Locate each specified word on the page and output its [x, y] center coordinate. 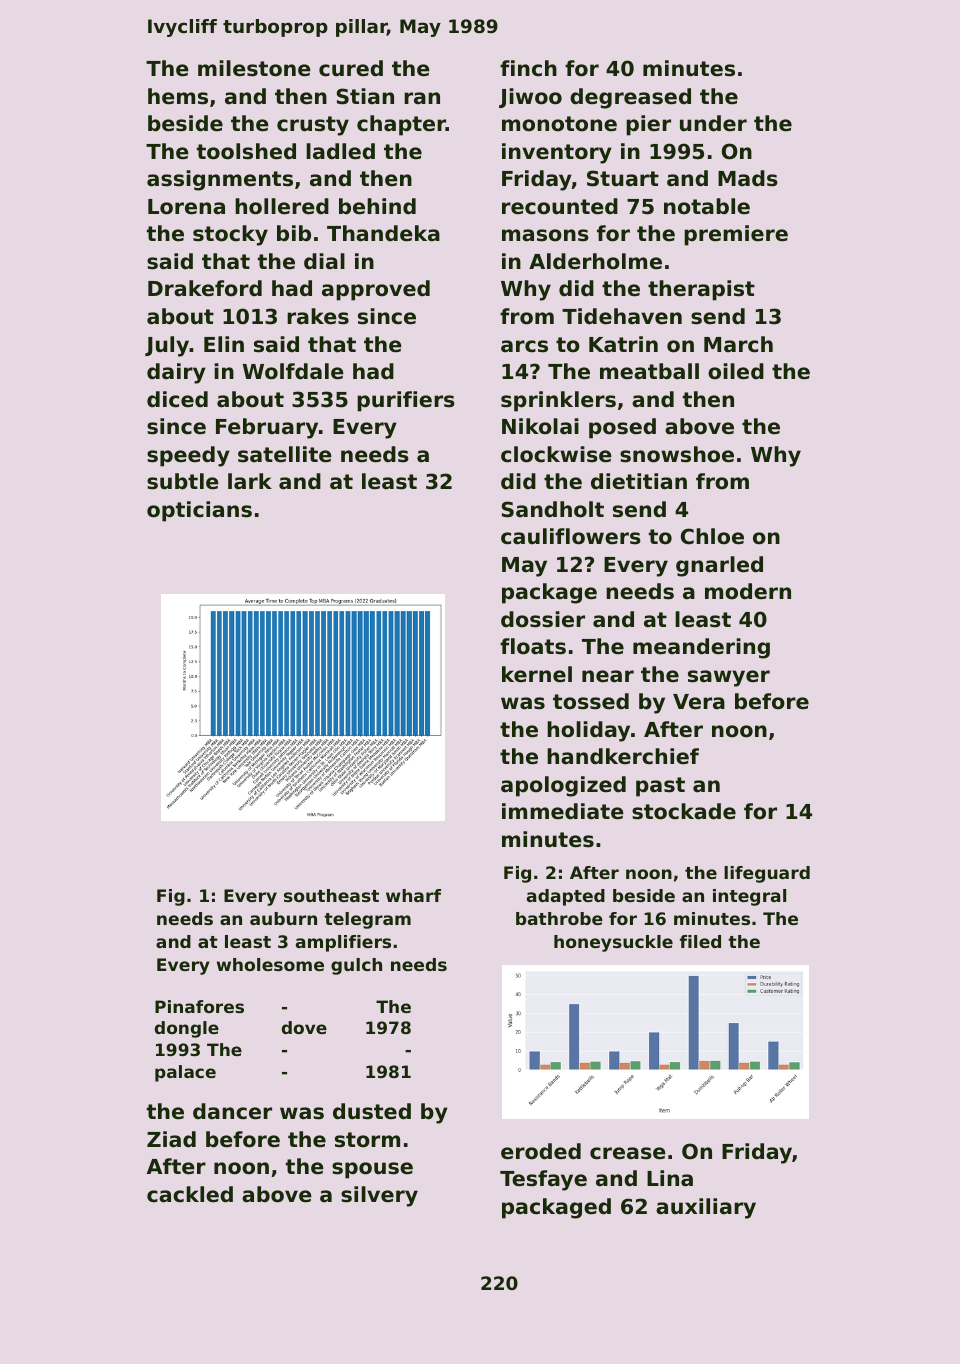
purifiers [406, 401]
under [713, 123]
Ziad [171, 1139]
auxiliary [706, 1208]
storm [367, 1140]
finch [528, 68]
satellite [285, 454]
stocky [230, 235]
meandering [701, 648]
